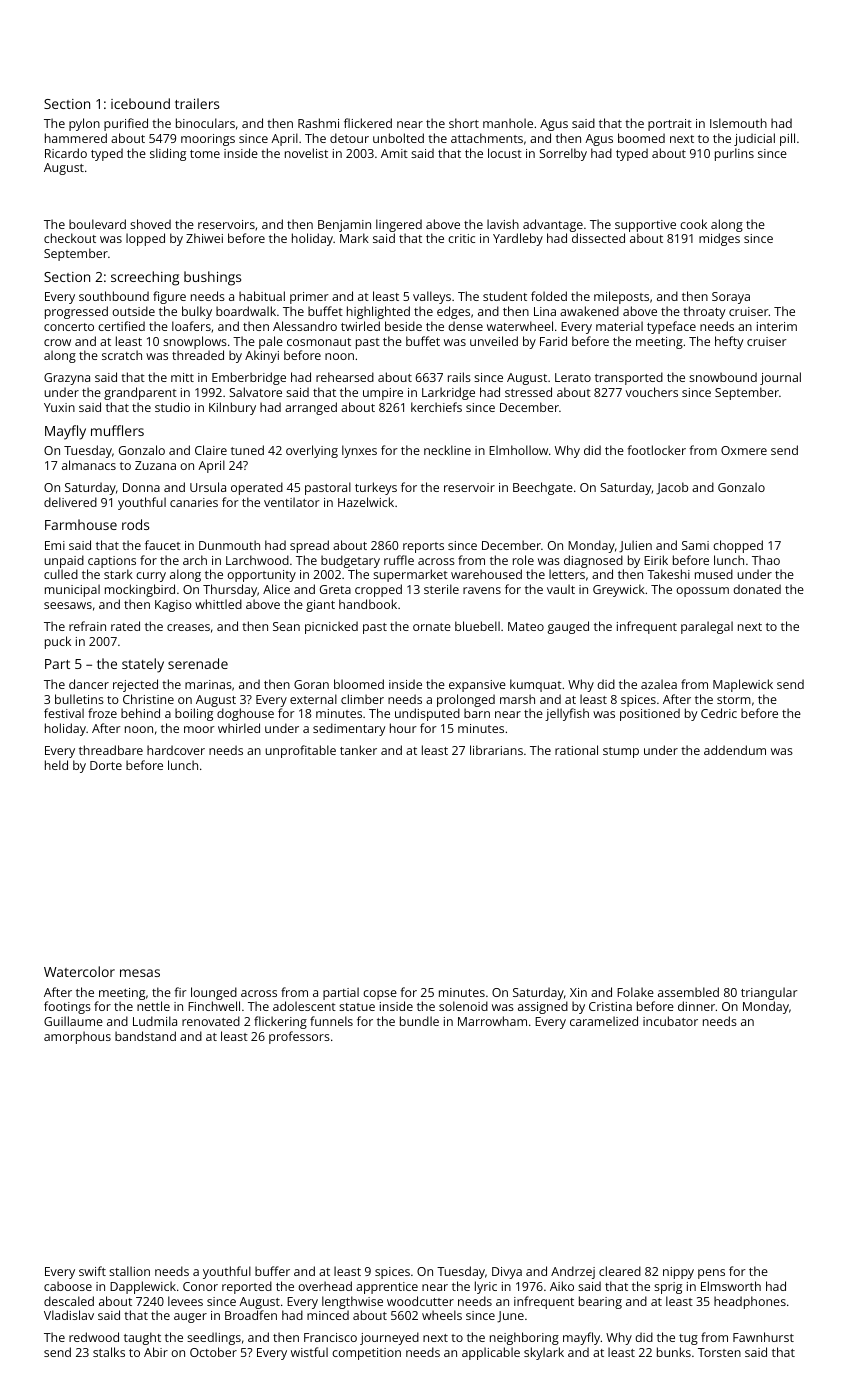 The image size is (849, 1400). What do you see at coordinates (272, 1271) in the screenshot?
I see `buffer` at bounding box center [272, 1271].
